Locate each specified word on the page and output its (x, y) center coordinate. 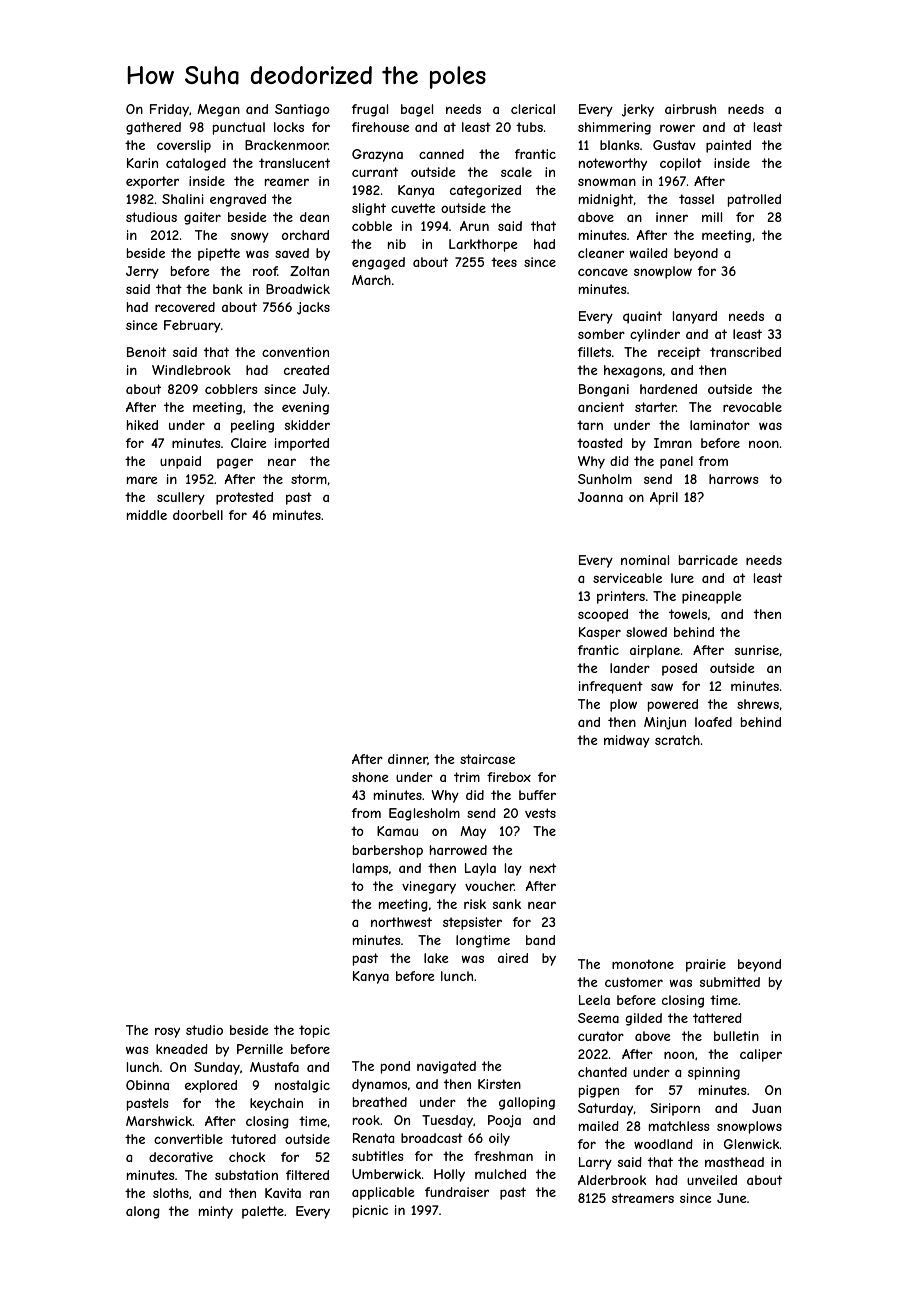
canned (441, 154)
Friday (169, 110)
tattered (717, 1018)
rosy (167, 1032)
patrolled (754, 200)
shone (370, 777)
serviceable (627, 578)
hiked (142, 425)
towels (688, 614)
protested (244, 498)
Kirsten (499, 1084)
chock (247, 1157)
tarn (590, 425)
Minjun (665, 723)
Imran (673, 443)
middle (147, 515)
